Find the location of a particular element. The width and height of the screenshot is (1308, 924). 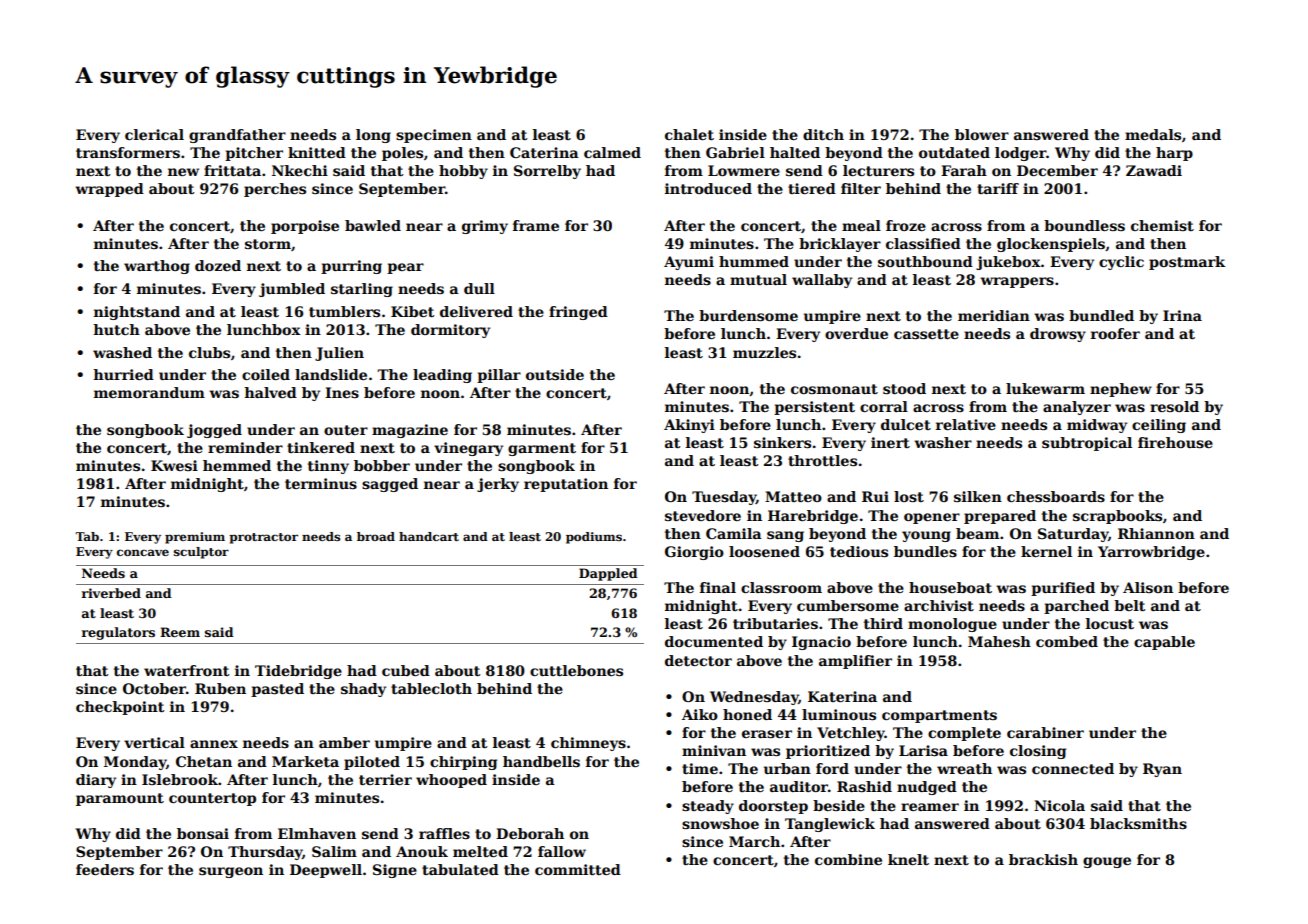

sinkers is located at coordinates (782, 442).
